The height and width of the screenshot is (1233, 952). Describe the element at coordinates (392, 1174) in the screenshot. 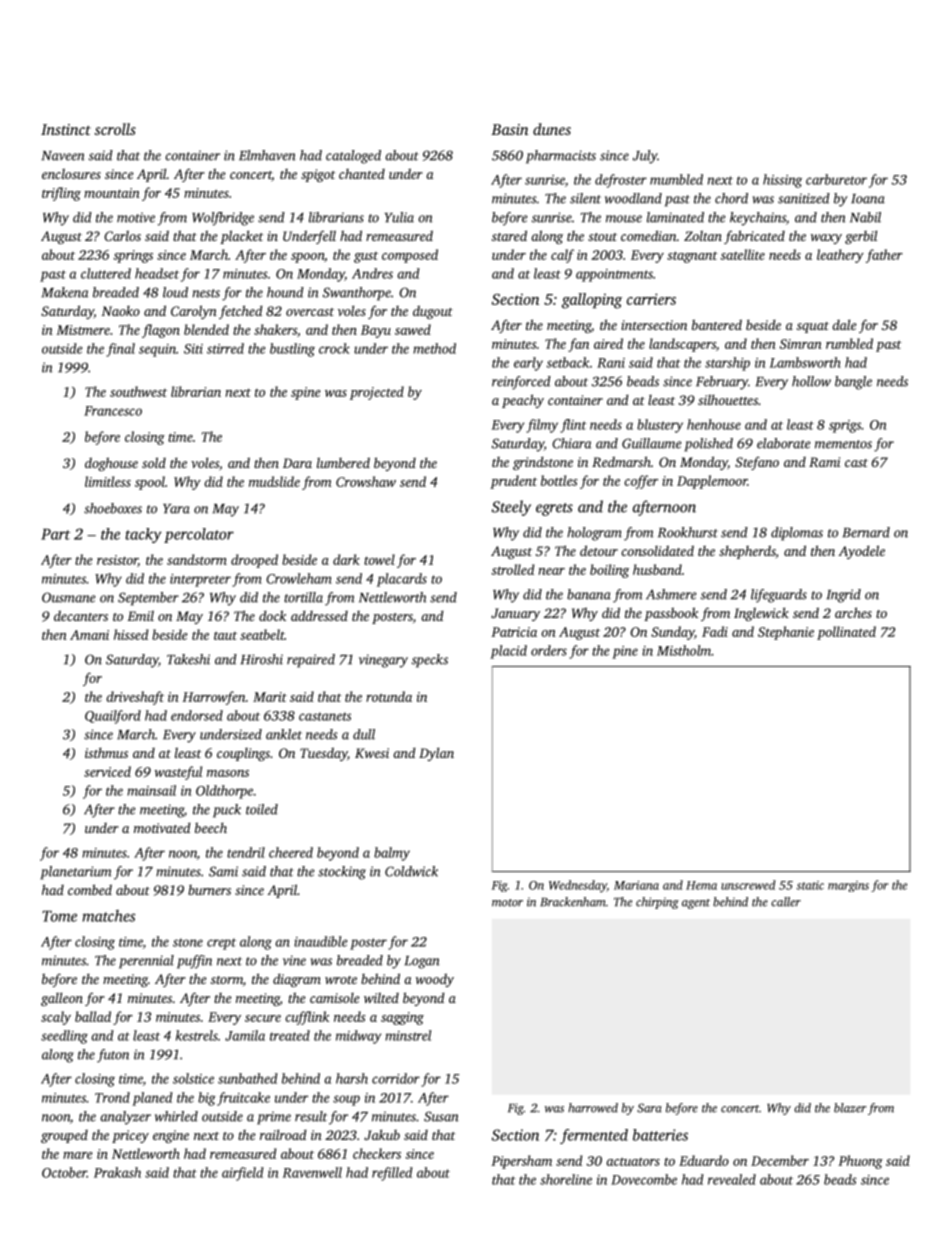

I see `refilled` at that location.
